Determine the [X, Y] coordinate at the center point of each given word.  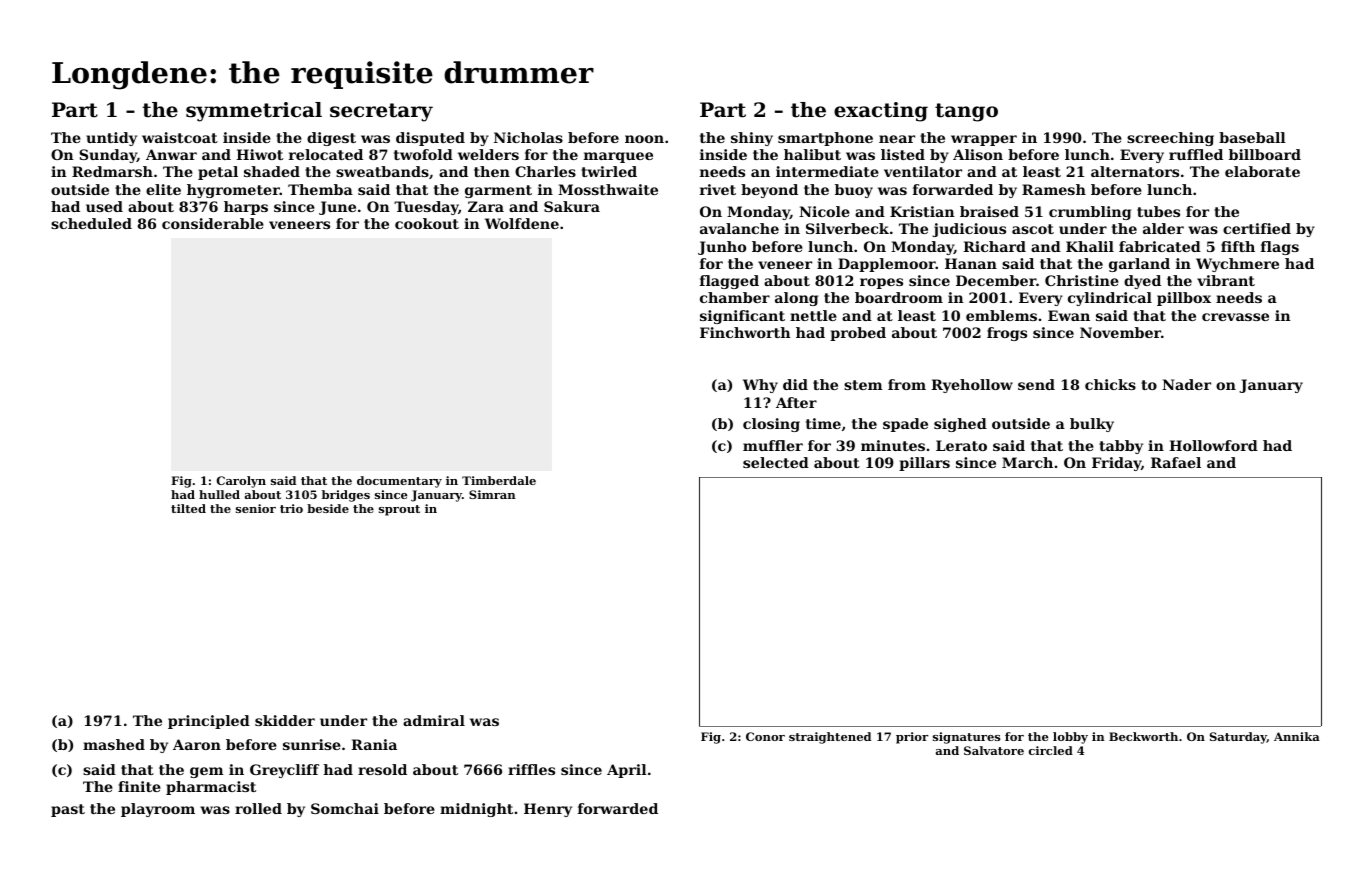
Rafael [1176, 462]
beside [328, 508]
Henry [548, 810]
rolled [258, 808]
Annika [1297, 736]
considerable [213, 223]
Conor [765, 736]
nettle [813, 315]
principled [209, 722]
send [1036, 384]
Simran [492, 494]
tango [966, 112]
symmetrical [254, 112]
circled [1051, 750]
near [897, 139]
